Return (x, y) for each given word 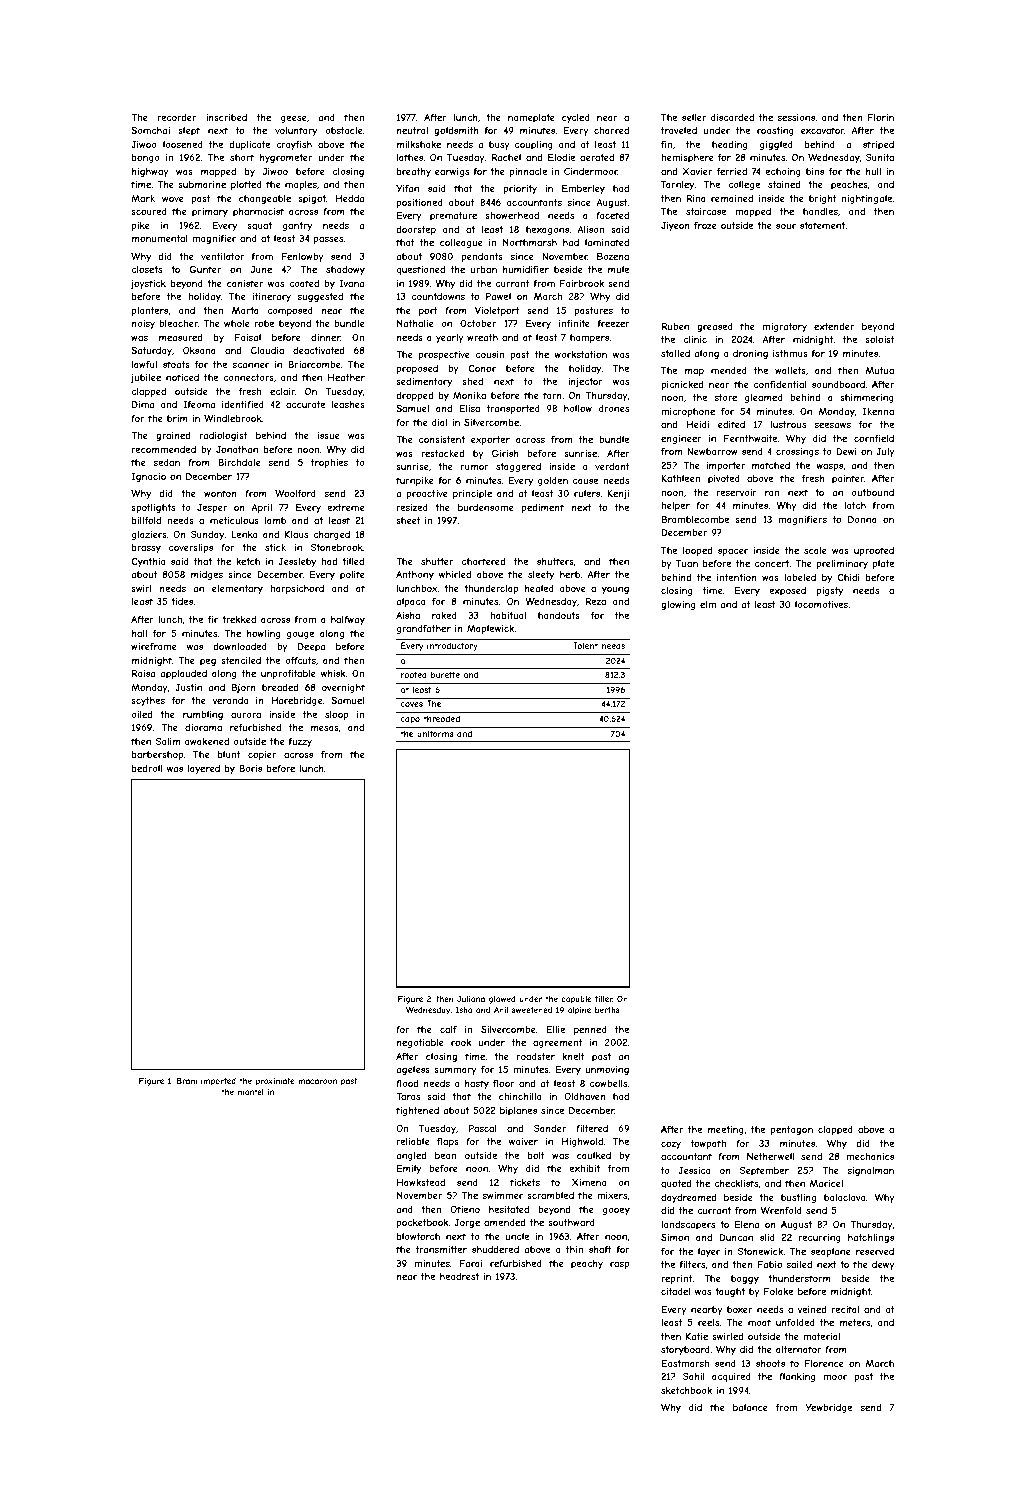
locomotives (821, 604)
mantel (251, 1092)
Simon (675, 1237)
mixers (612, 1195)
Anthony (415, 575)
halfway (348, 620)
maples (301, 185)
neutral (412, 130)
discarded (732, 117)
